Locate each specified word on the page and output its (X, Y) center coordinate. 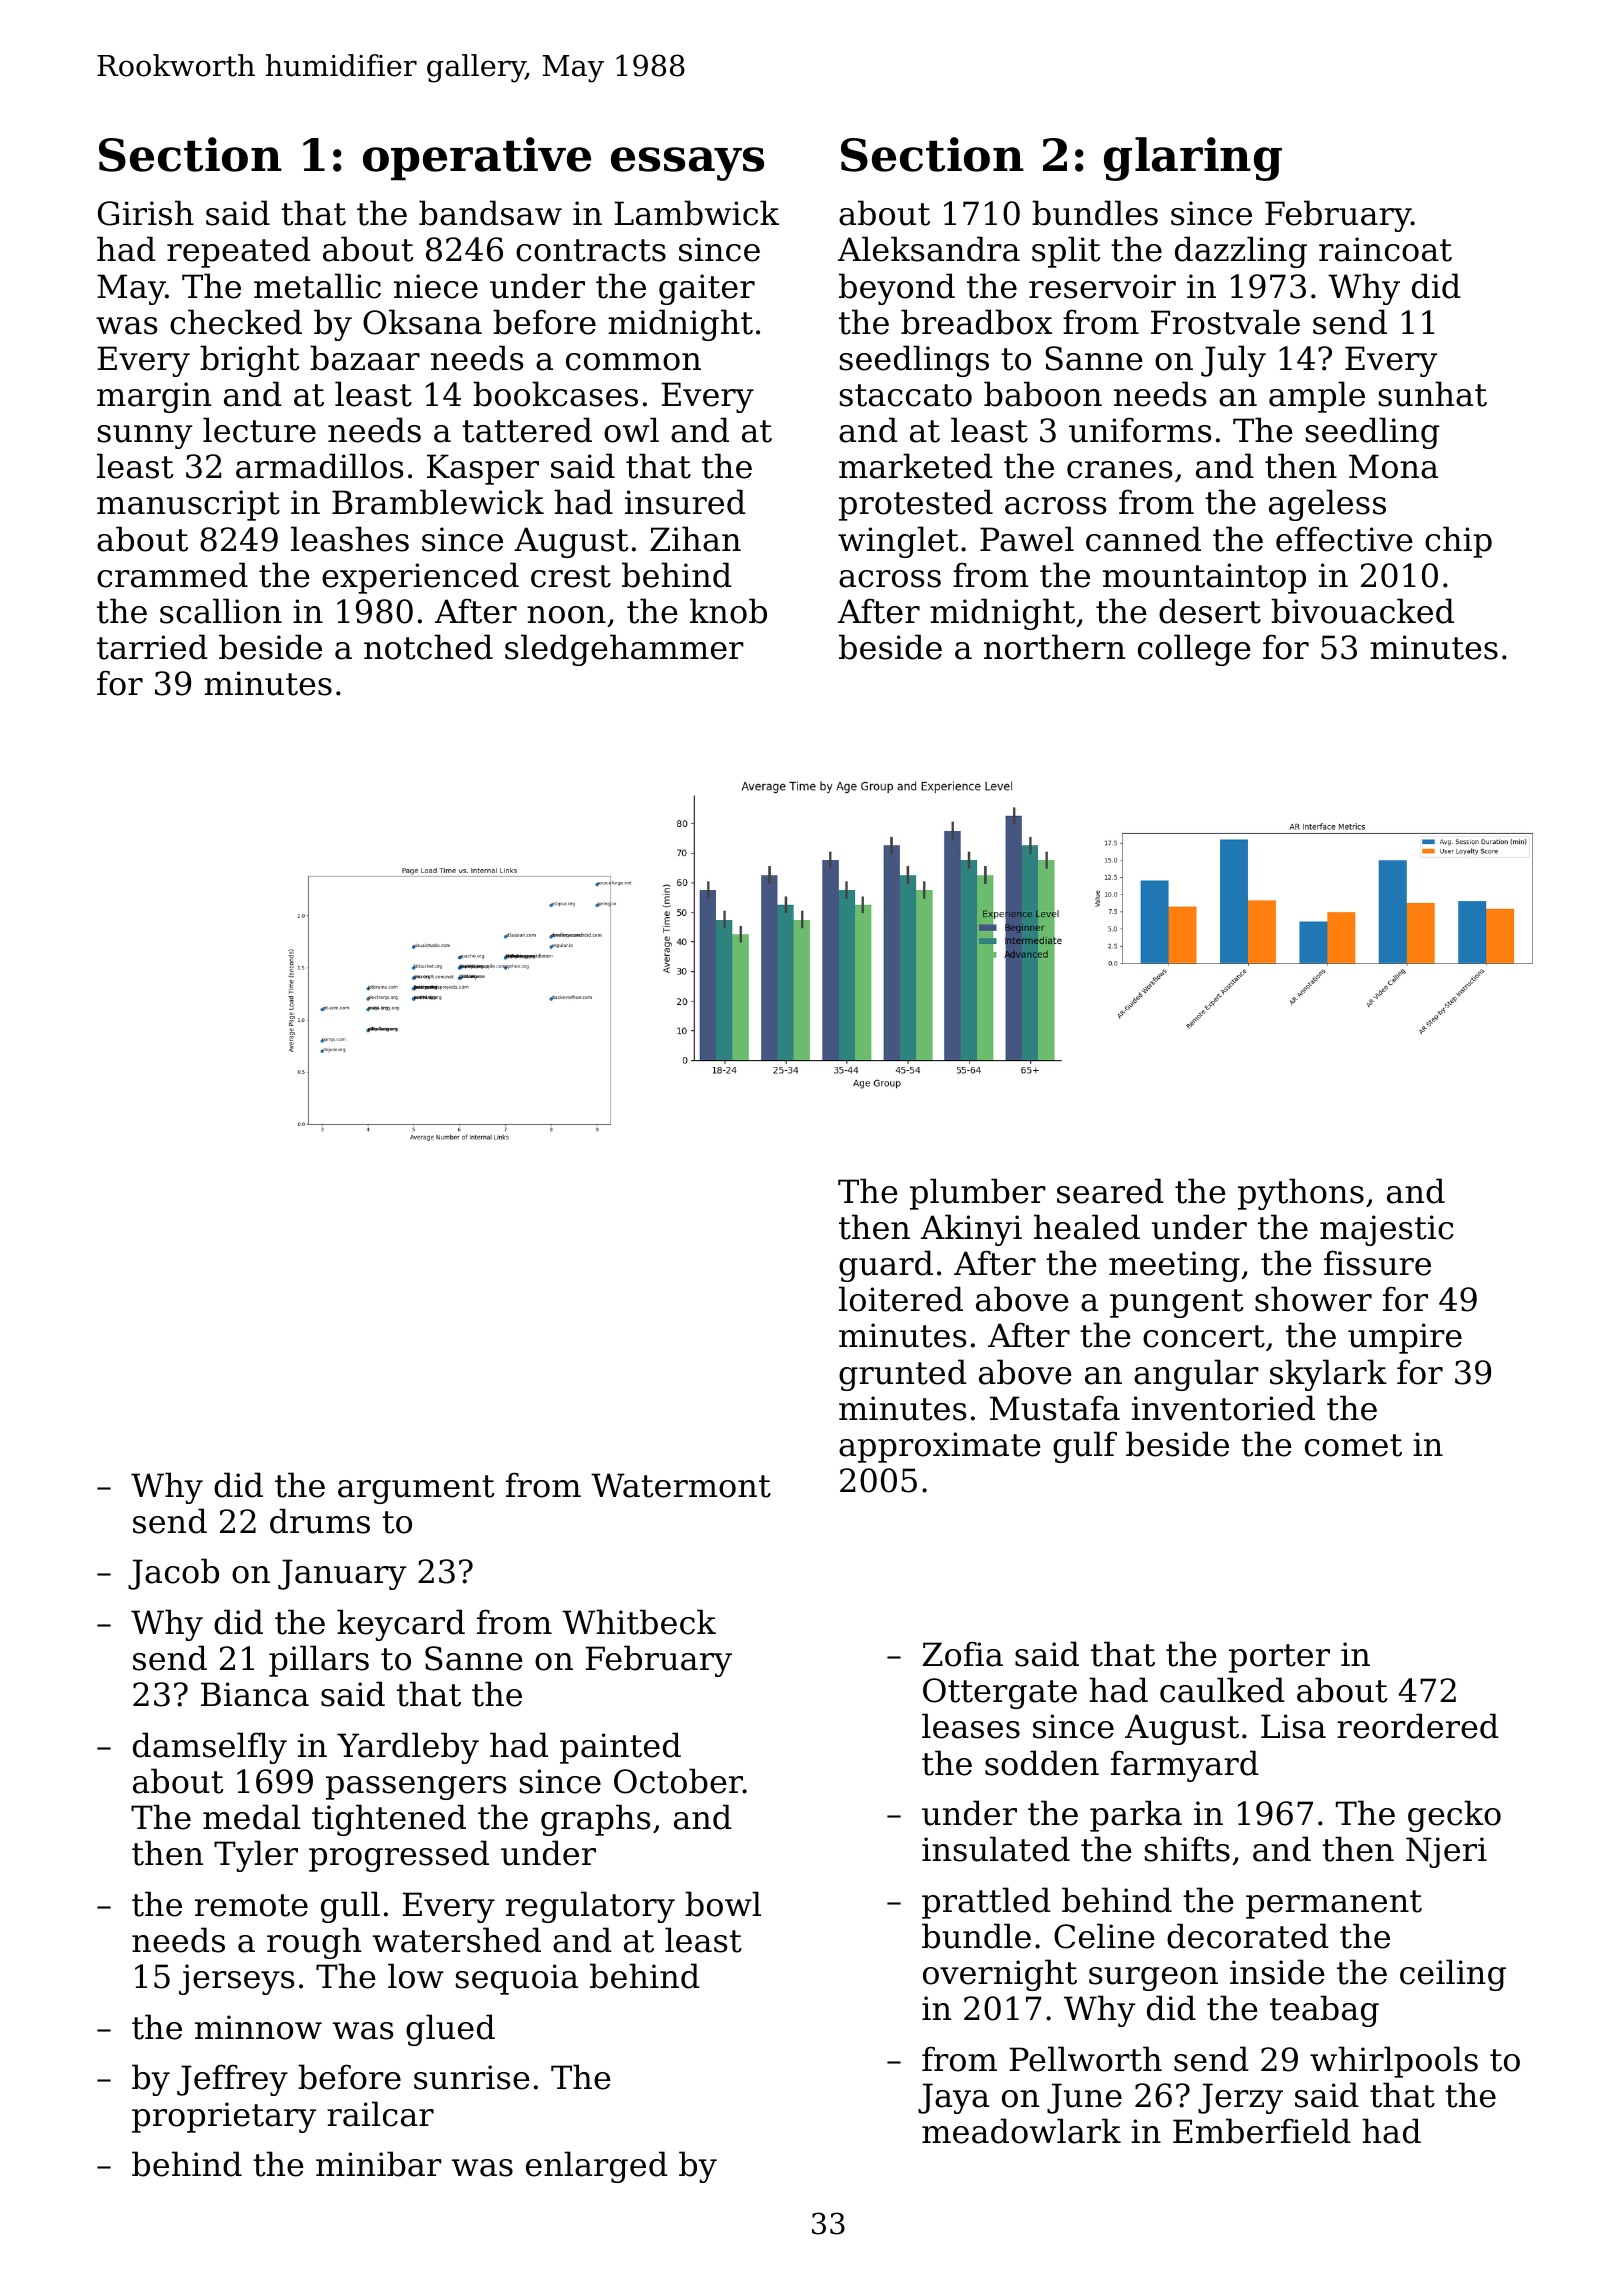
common (633, 362)
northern (1054, 647)
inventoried (1223, 1408)
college (1194, 650)
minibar (379, 2164)
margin (154, 397)
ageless (1327, 505)
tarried (152, 647)
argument (416, 1489)
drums (320, 1521)
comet (1353, 1445)
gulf (1085, 1447)
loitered (901, 1299)
